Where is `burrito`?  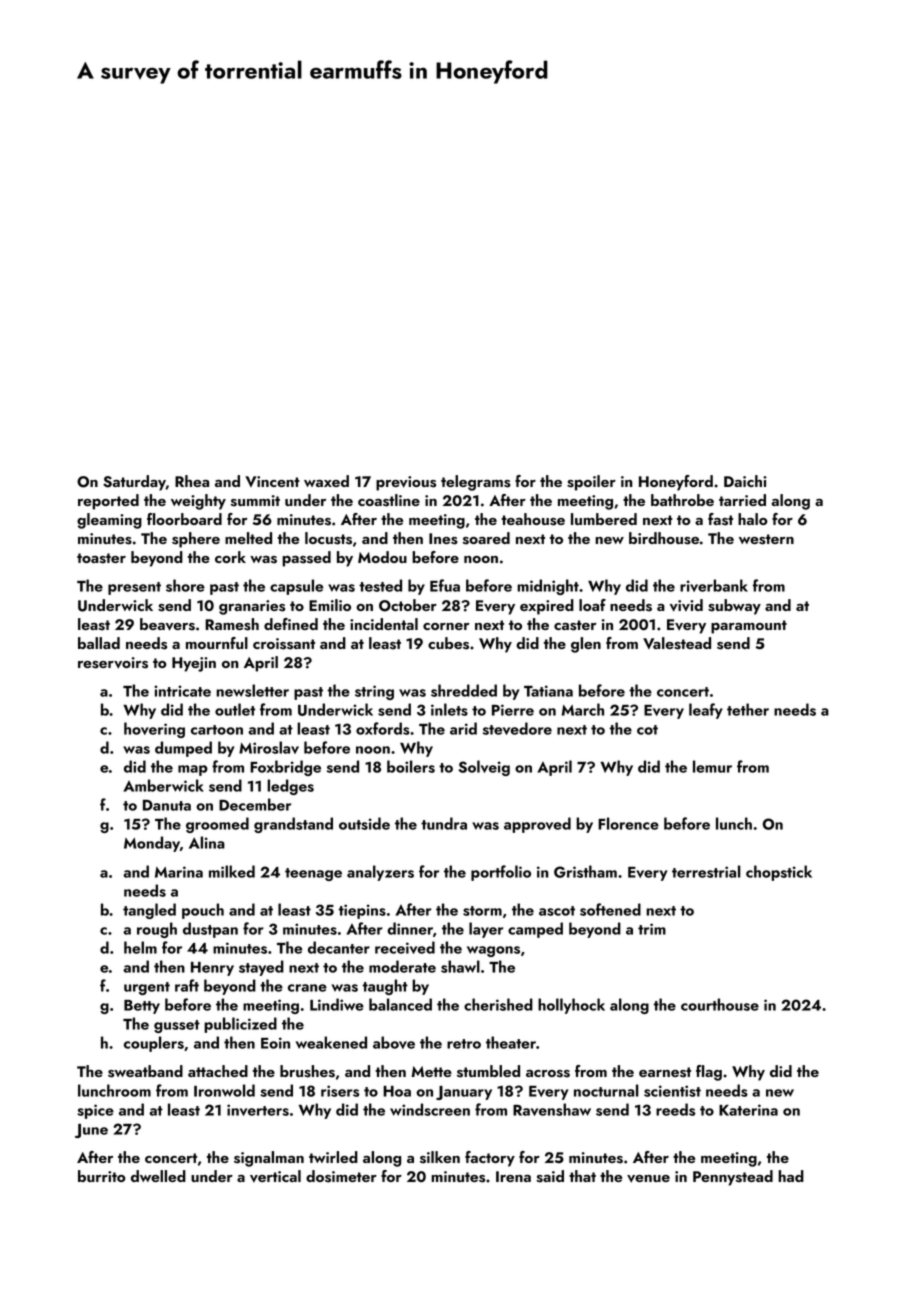 burrito is located at coordinates (102, 1176).
